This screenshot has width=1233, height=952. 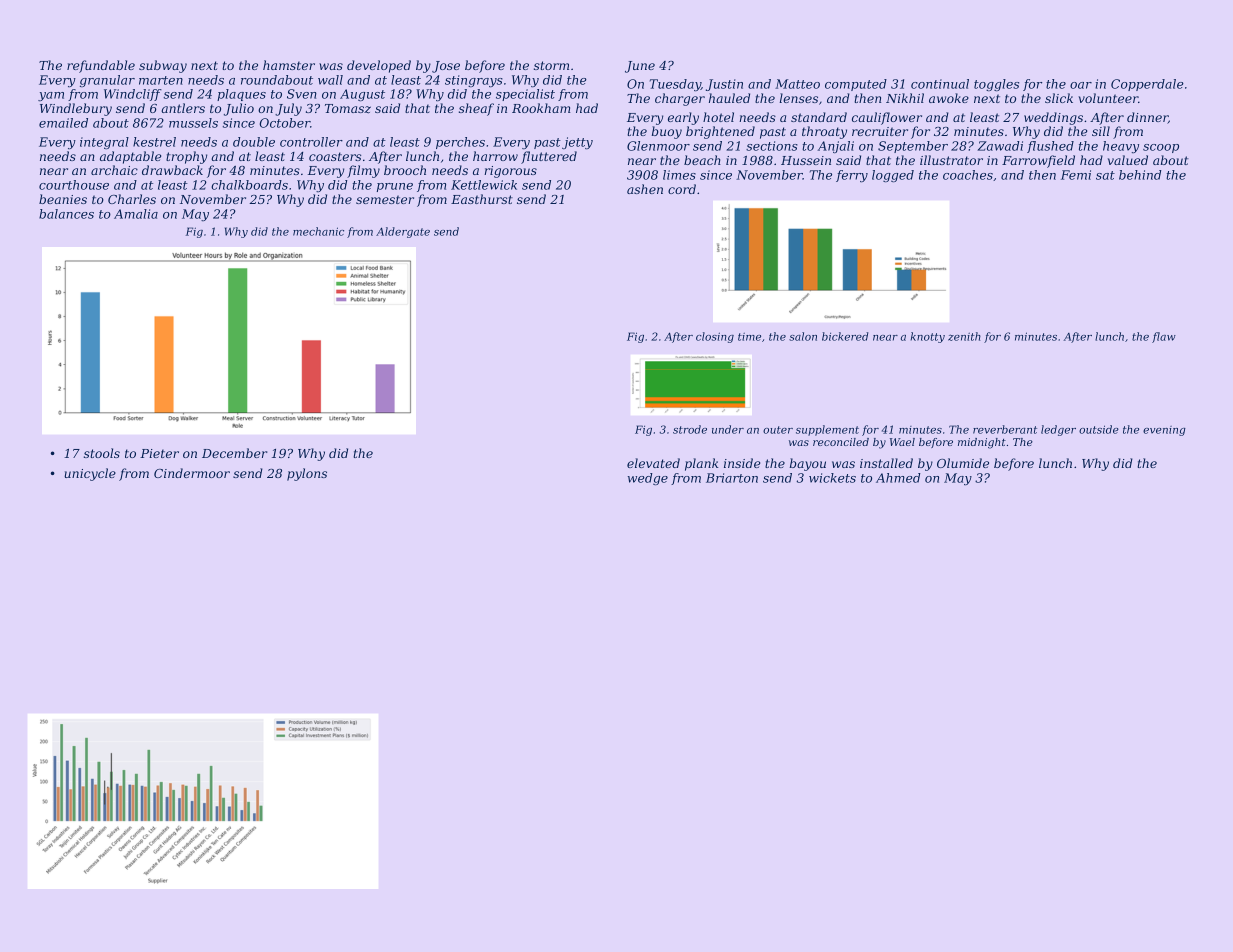 I want to click on strode, so click(x=690, y=429).
